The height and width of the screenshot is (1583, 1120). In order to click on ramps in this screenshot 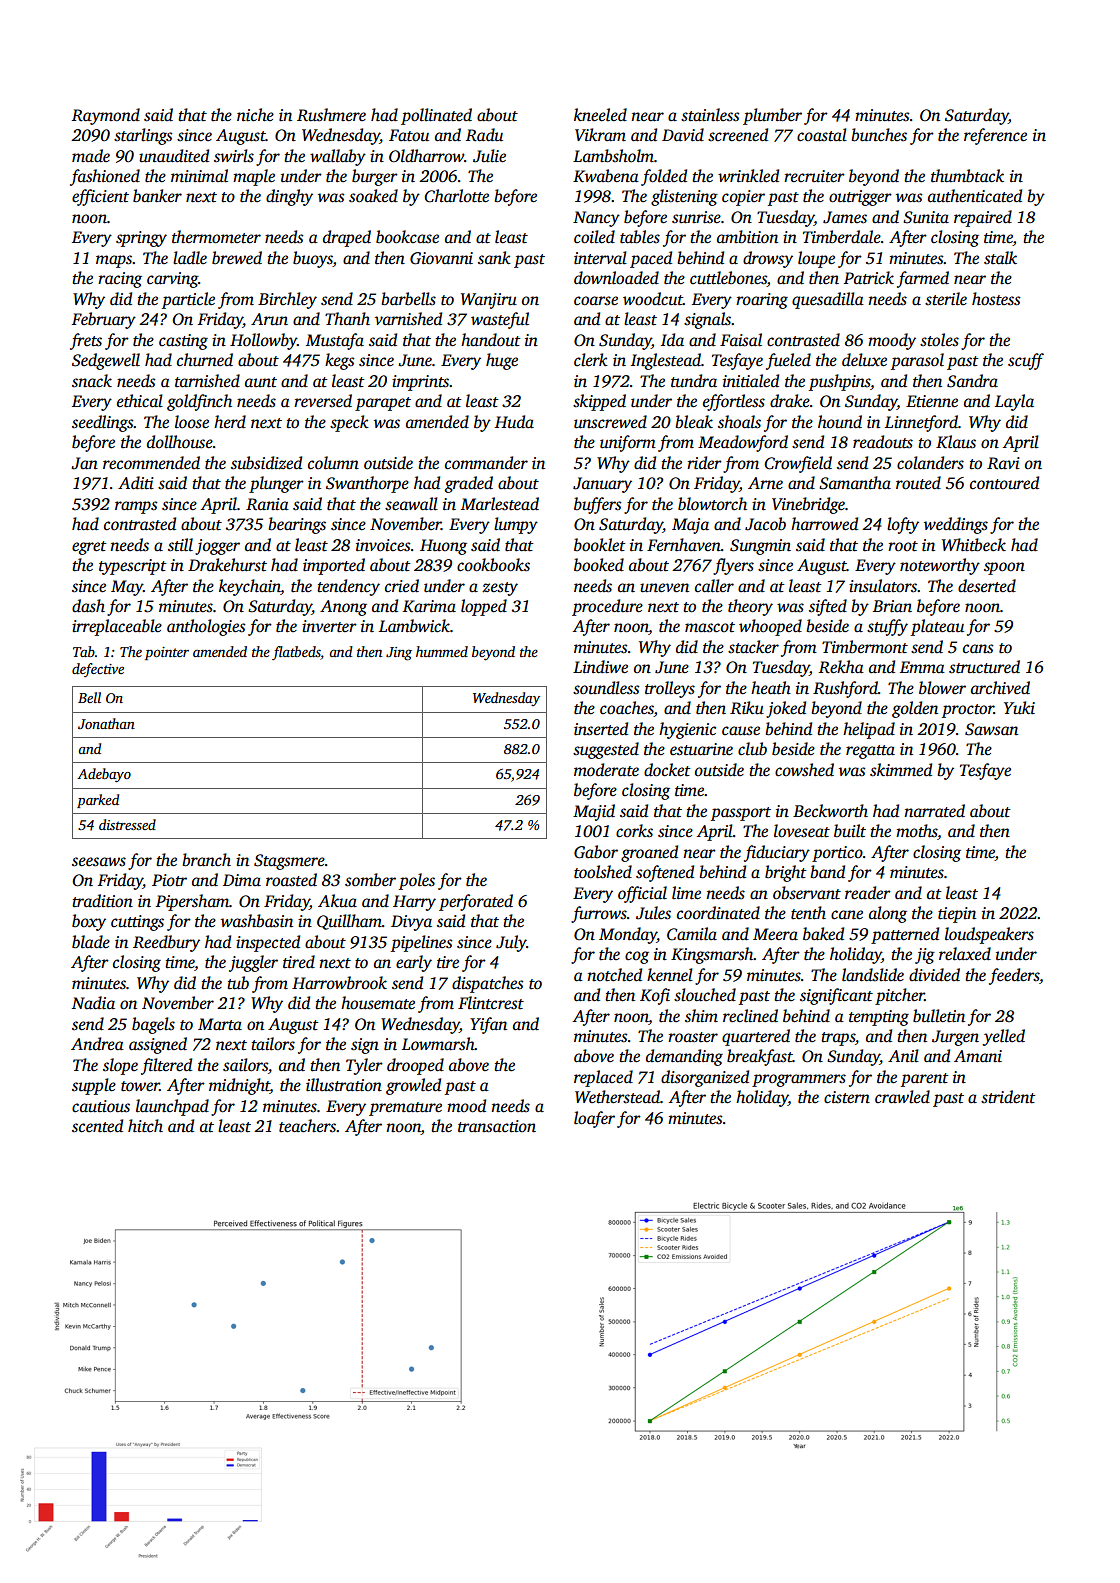, I will do `click(136, 507)`.
